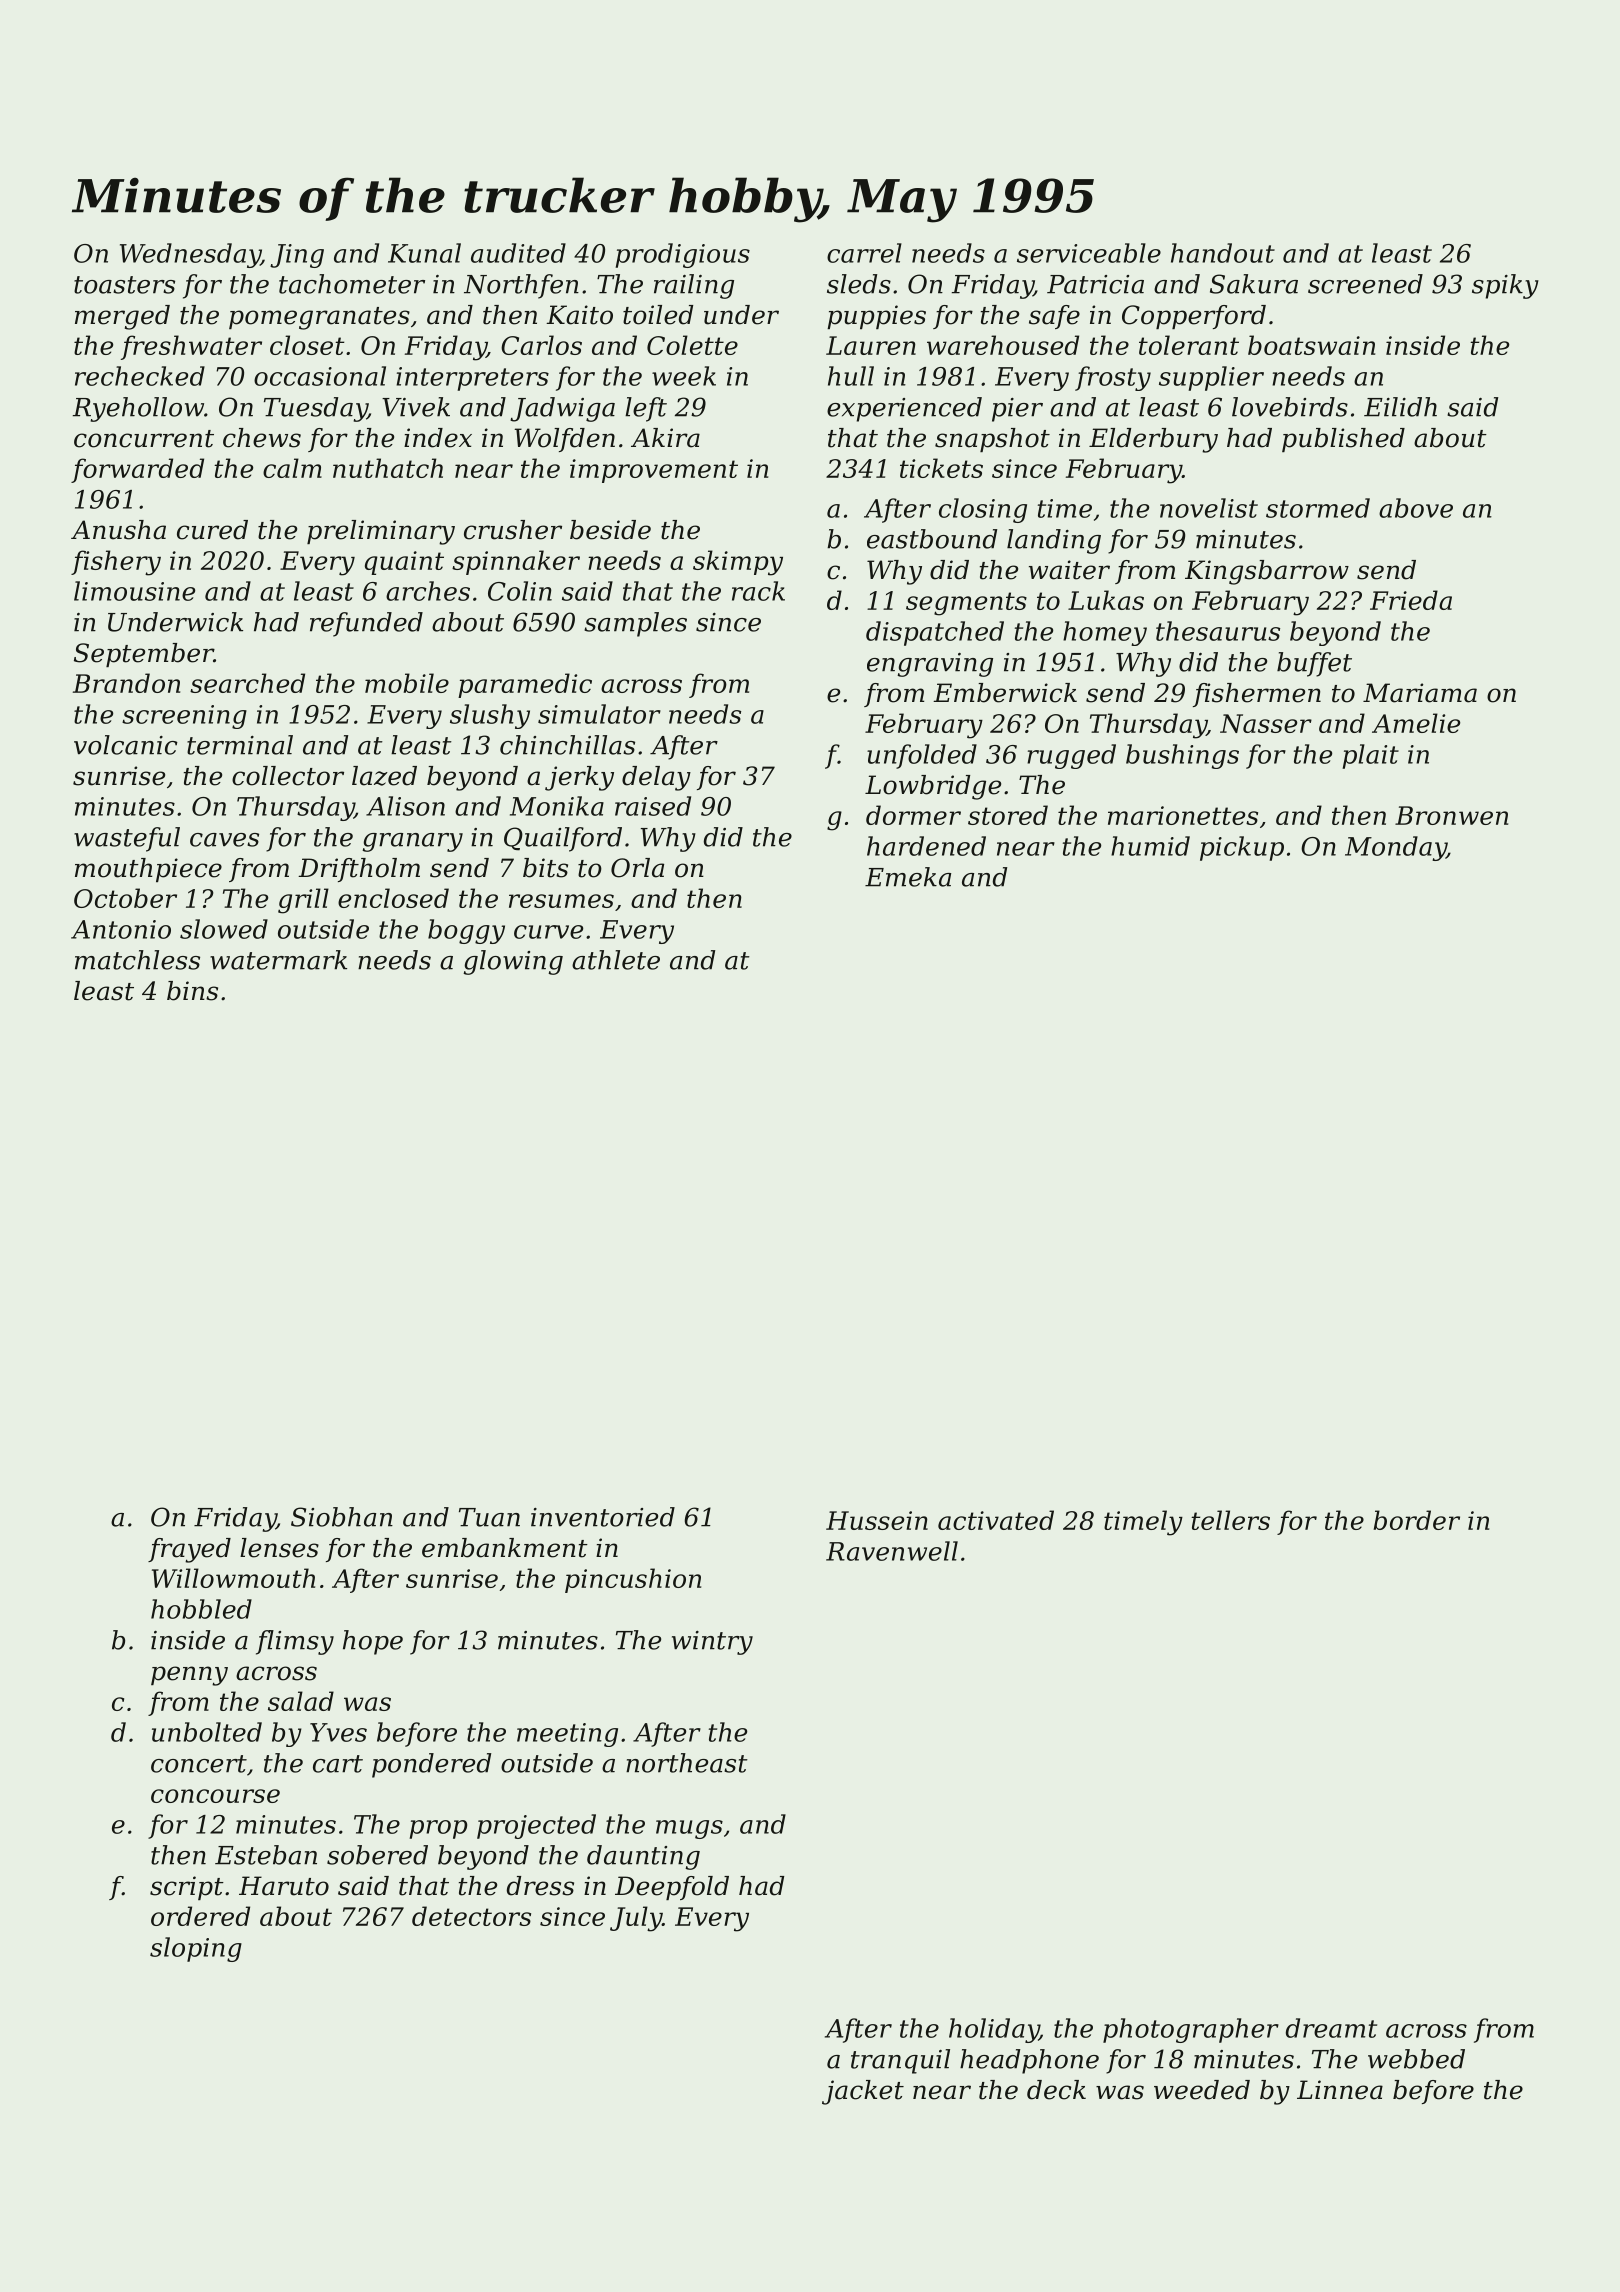 The width and height of the page is (1620, 2292). Describe the element at coordinates (935, 633) in the page. I see `dispatched` at that location.
